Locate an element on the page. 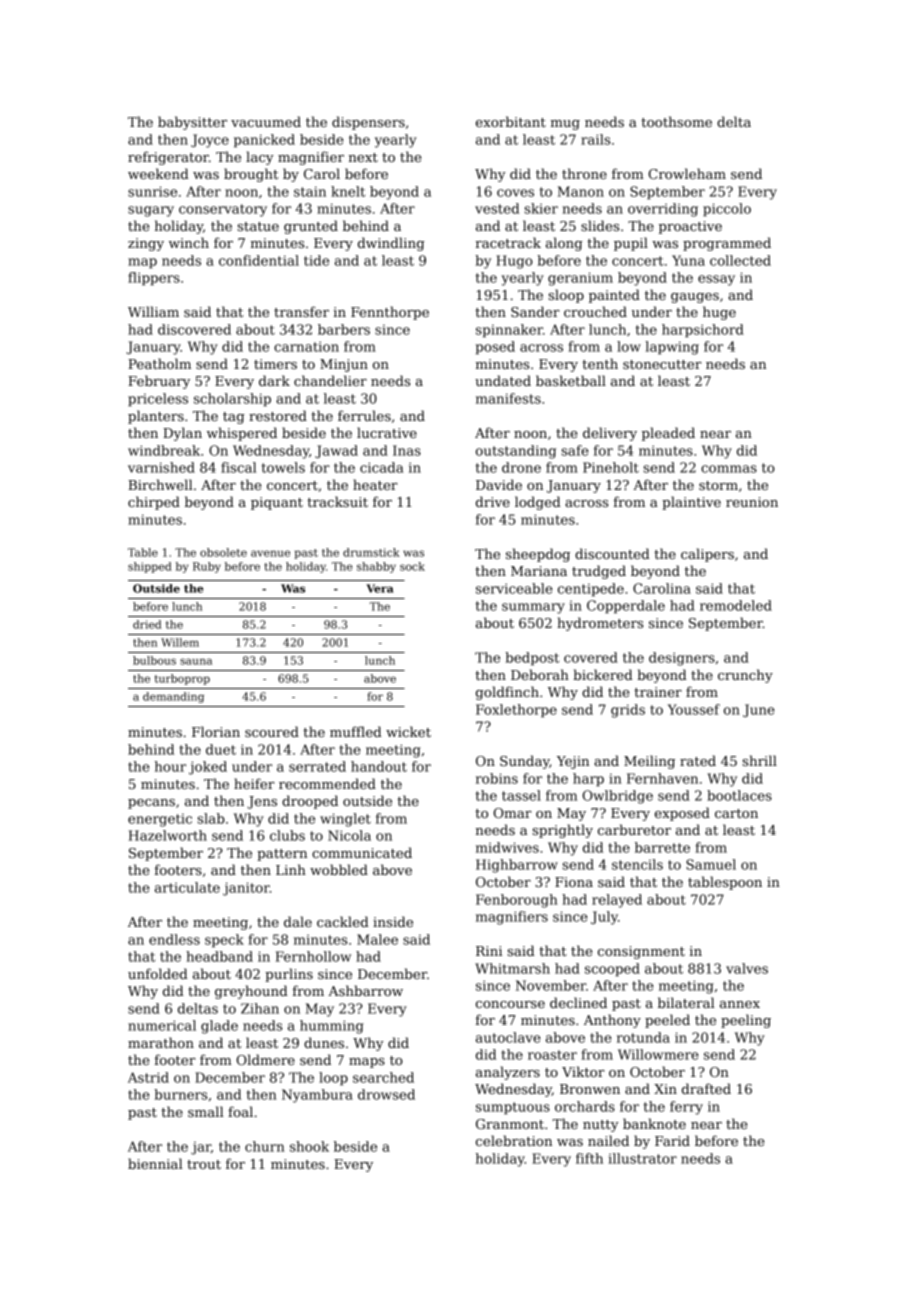 The height and width of the page is (1316, 908). lodged is located at coordinates (538, 503).
